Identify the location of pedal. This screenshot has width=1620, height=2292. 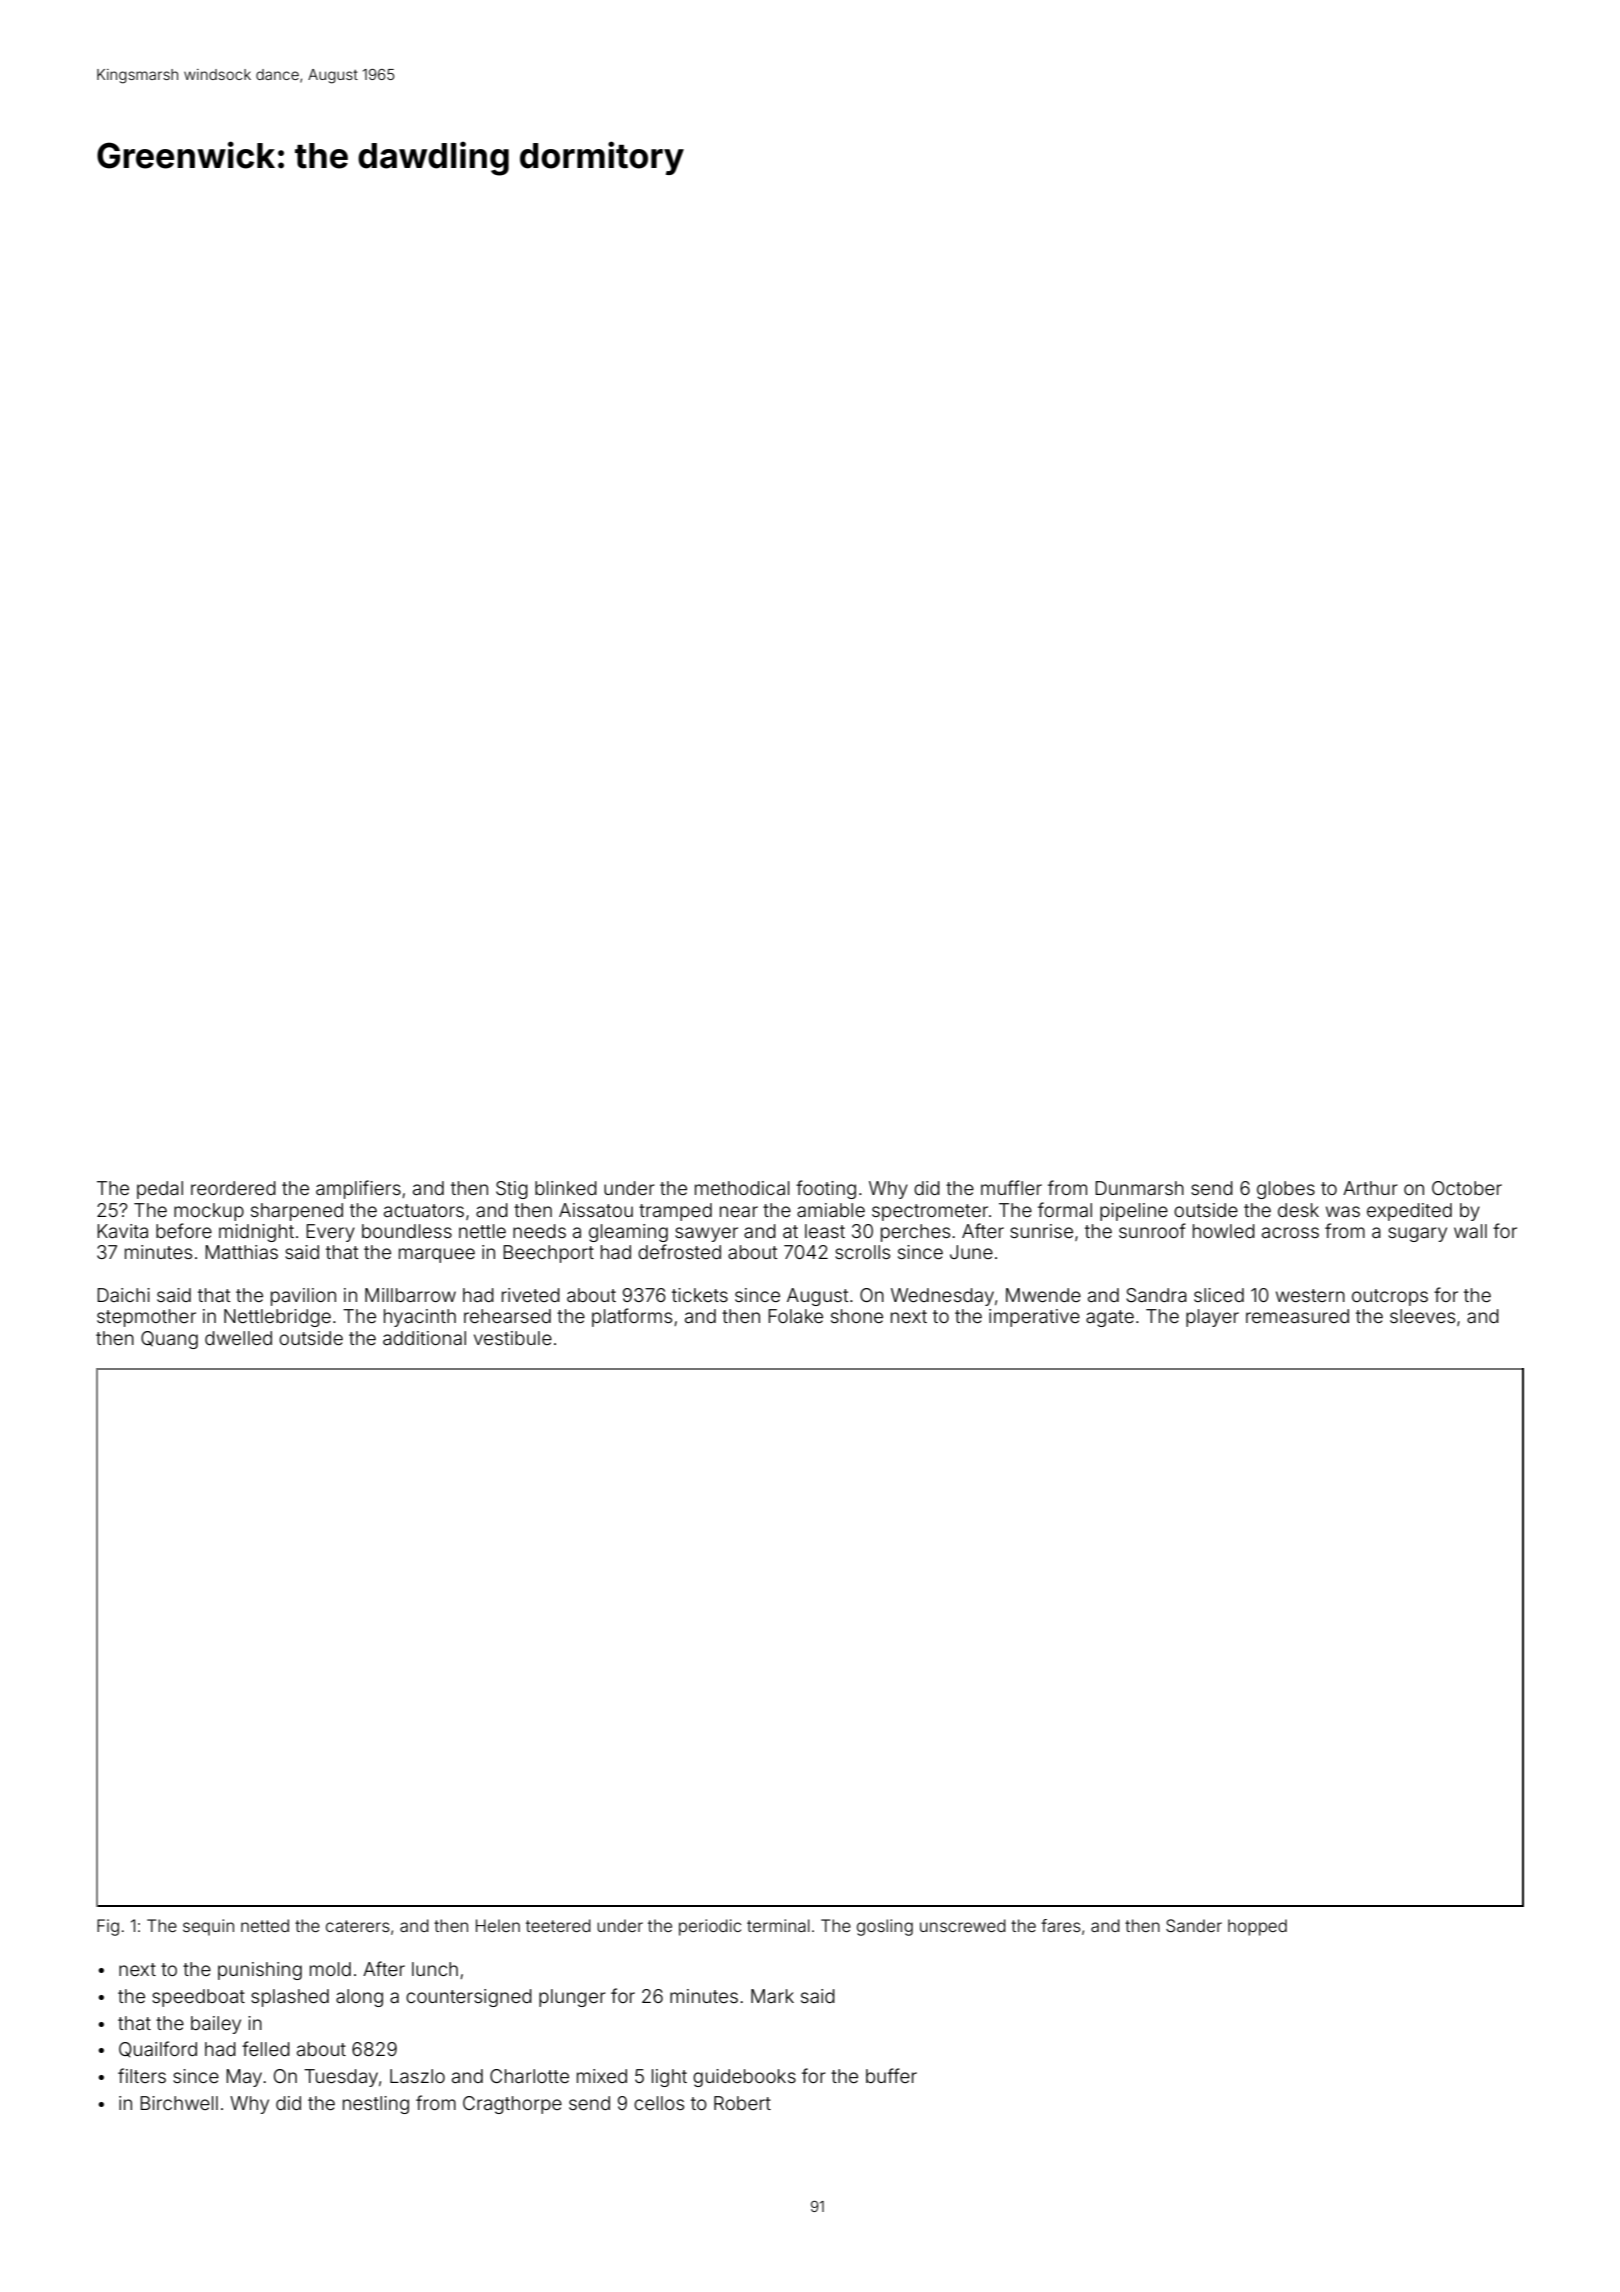
(160, 1190).
